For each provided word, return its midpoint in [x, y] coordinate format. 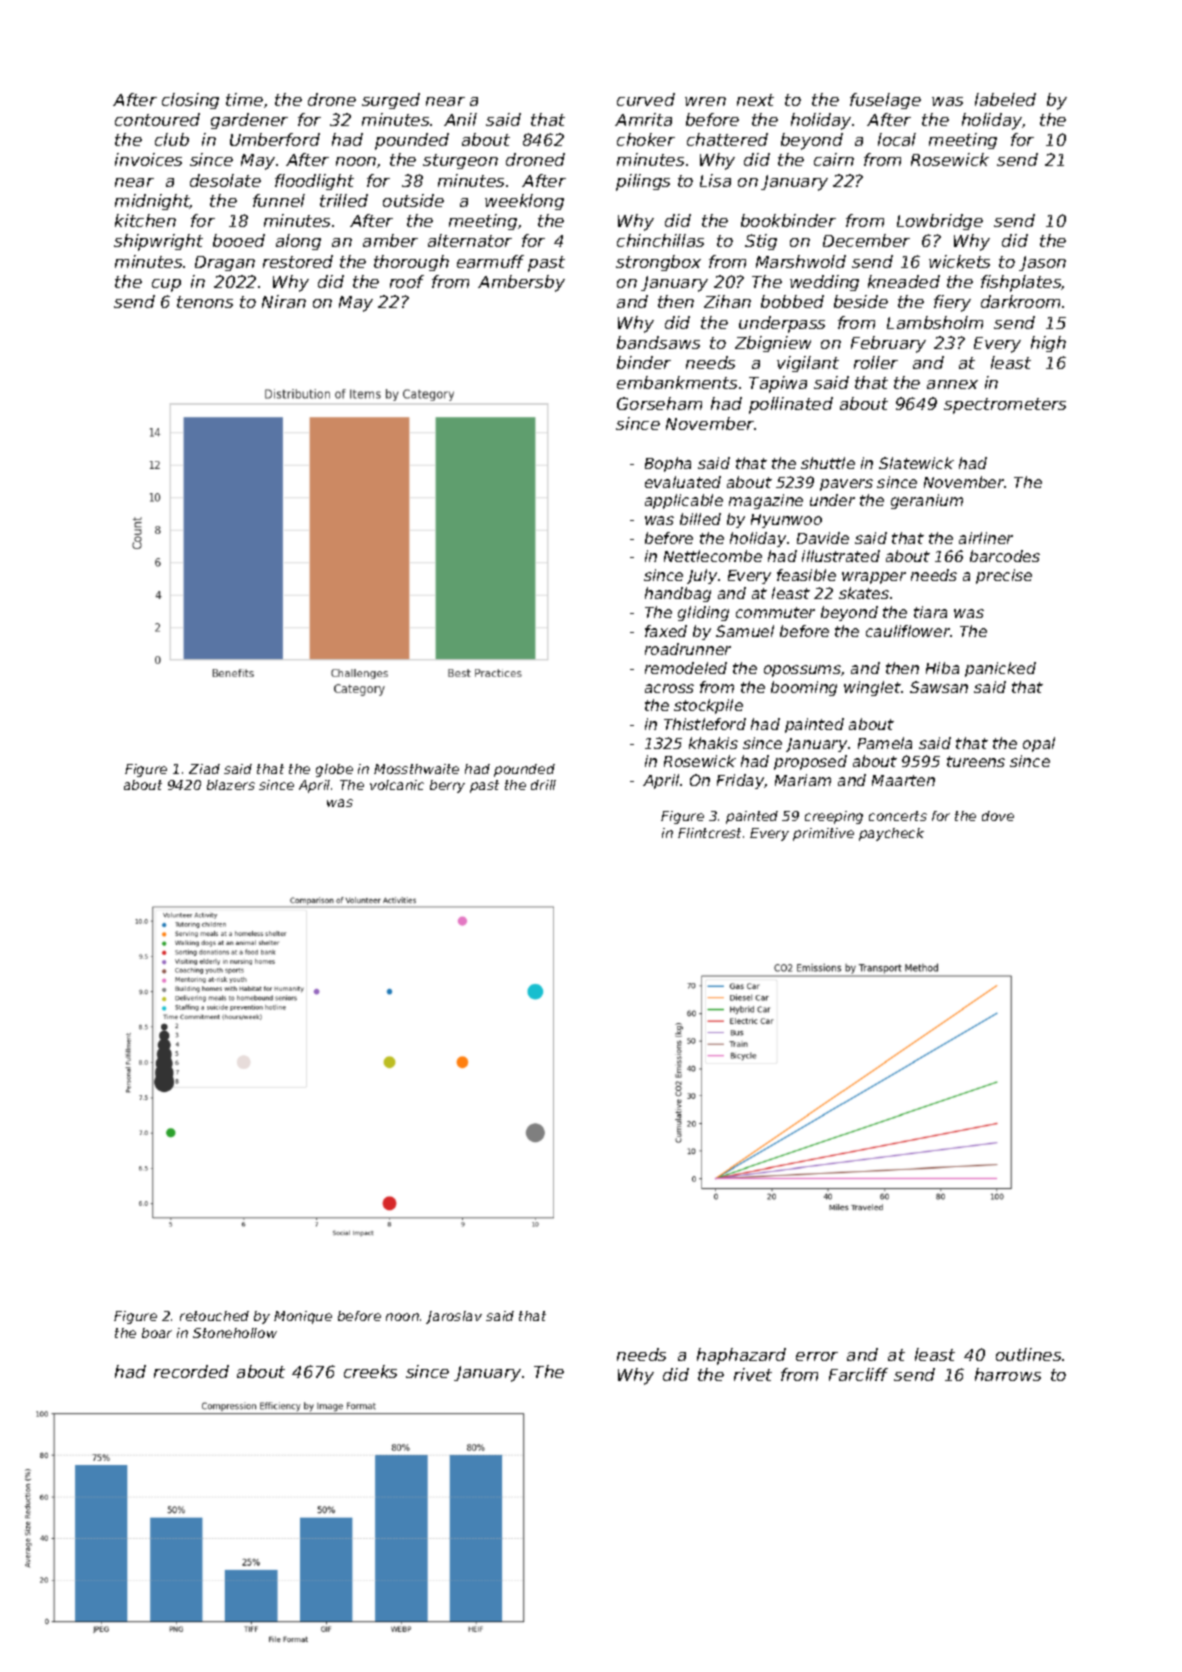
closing [190, 101]
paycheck [891, 834]
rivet [753, 1374]
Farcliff [858, 1374]
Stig [761, 242]
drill [543, 785]
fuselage [885, 101]
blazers [231, 785]
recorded [191, 1371]
